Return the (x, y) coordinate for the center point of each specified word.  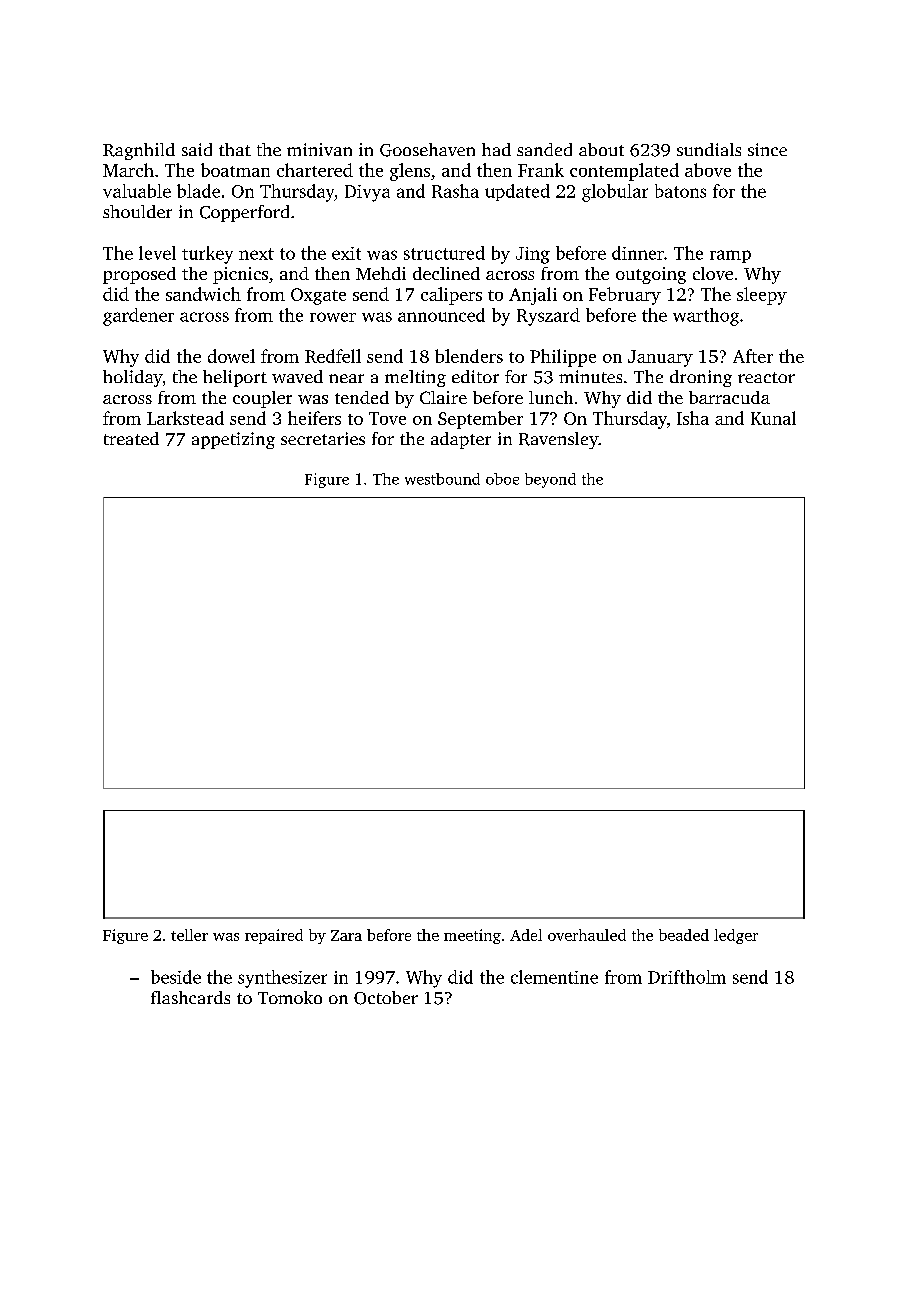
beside (176, 977)
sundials (709, 149)
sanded (544, 149)
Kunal (773, 418)
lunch (551, 397)
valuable (137, 191)
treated (131, 438)
